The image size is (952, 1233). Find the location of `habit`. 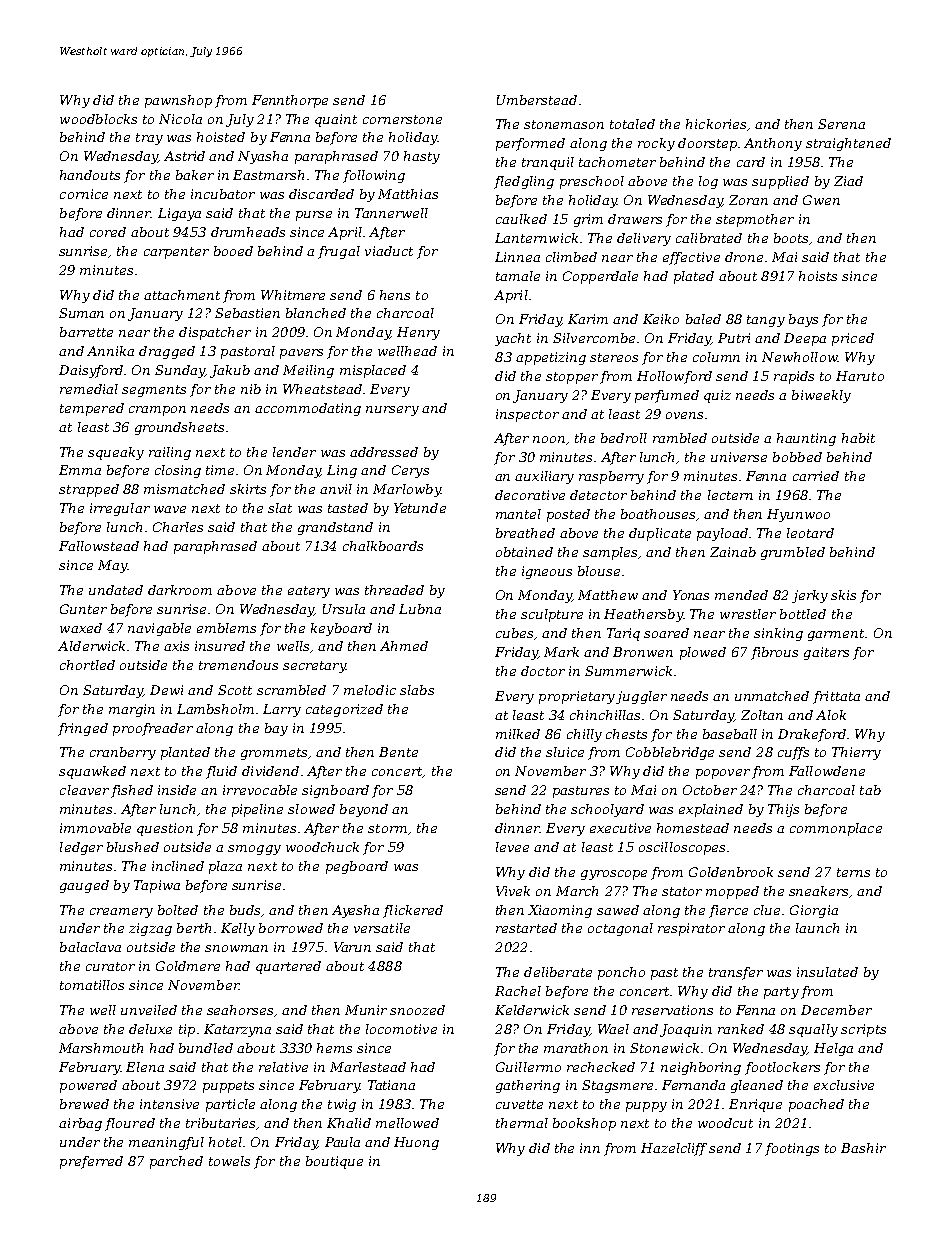

habit is located at coordinates (858, 438).
